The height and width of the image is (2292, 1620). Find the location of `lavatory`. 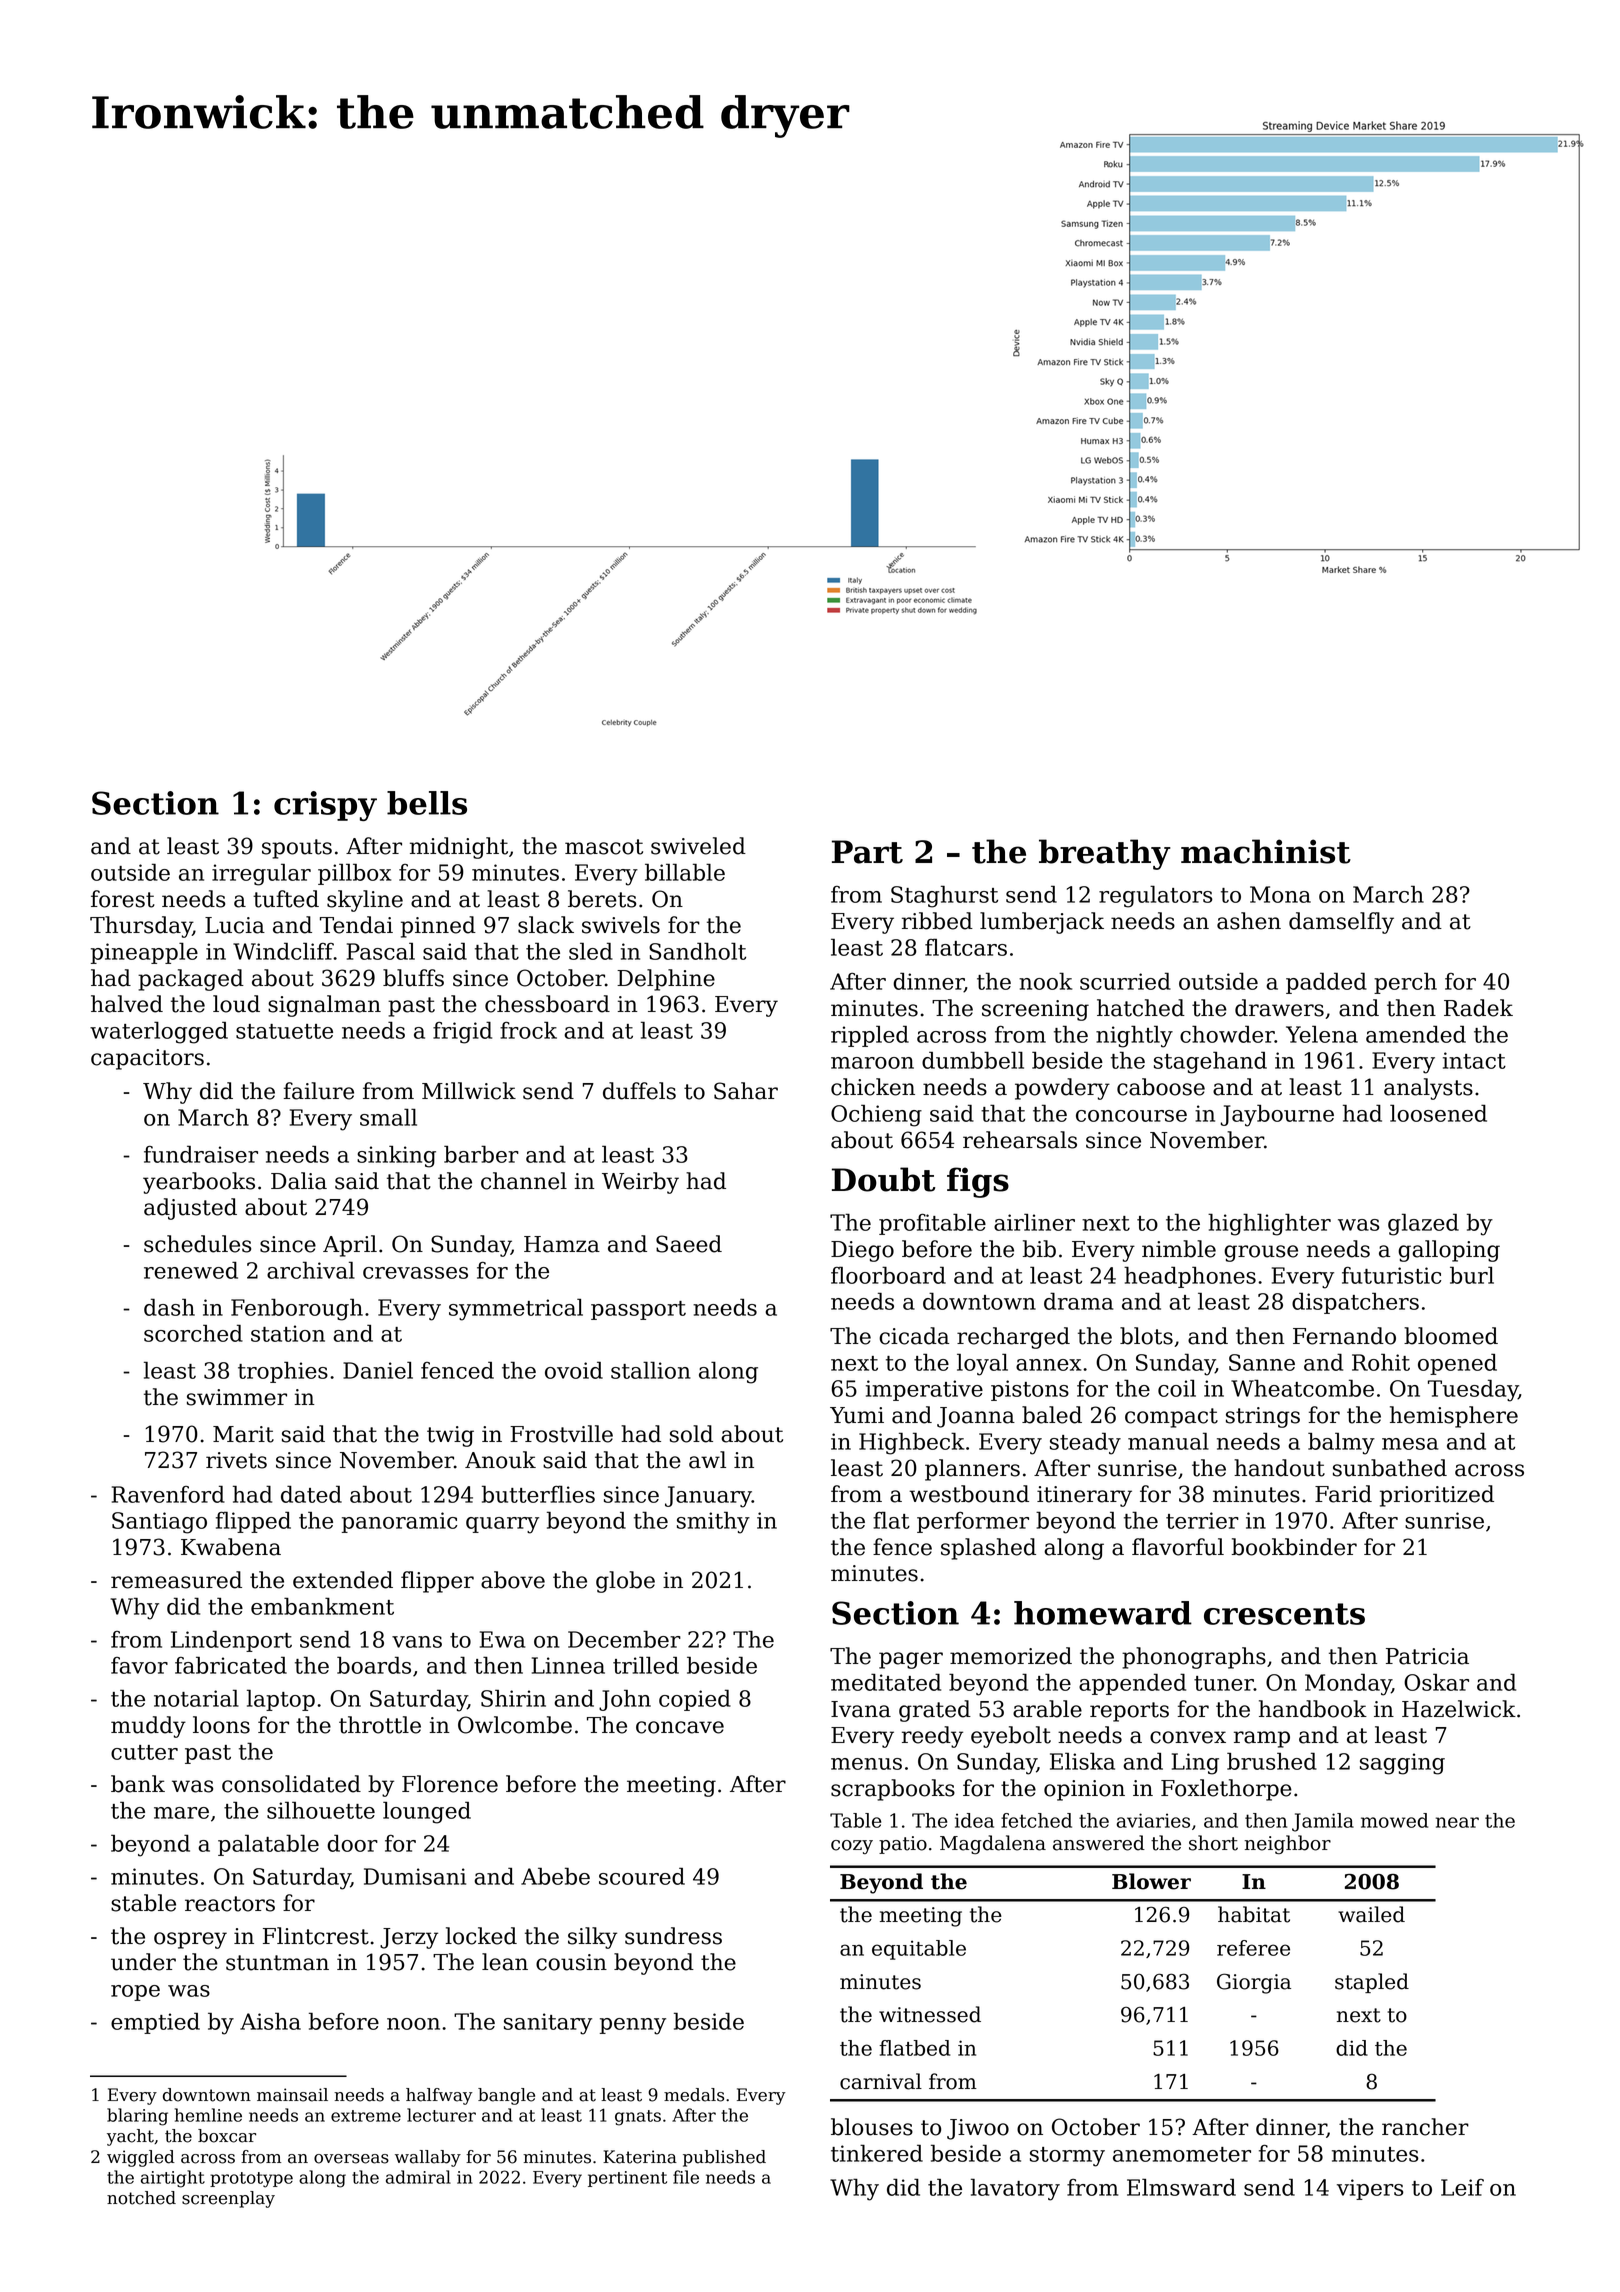

lavatory is located at coordinates (1015, 2189).
